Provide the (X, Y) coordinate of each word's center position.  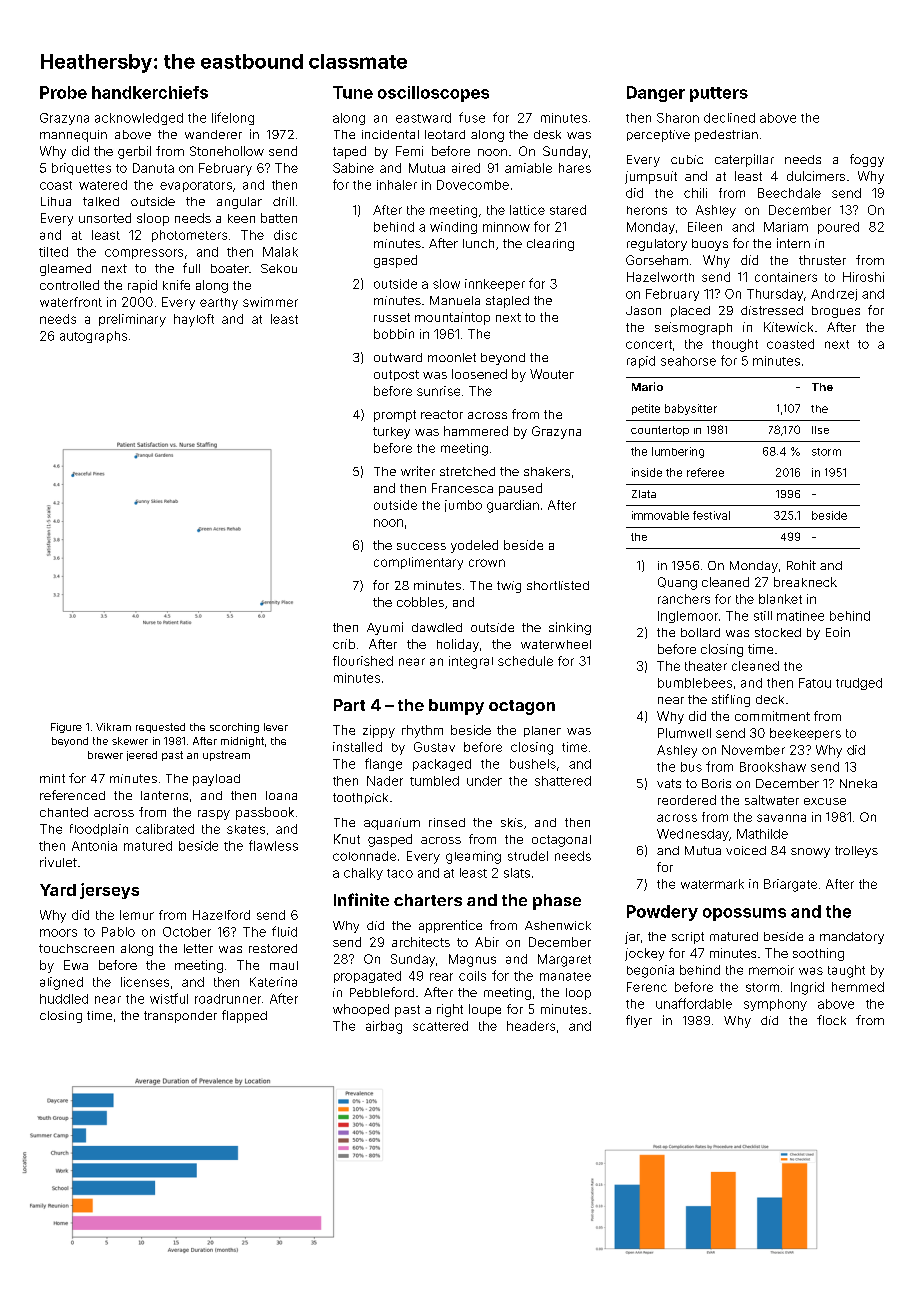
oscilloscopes (433, 94)
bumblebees (695, 683)
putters (719, 94)
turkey (391, 433)
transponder (180, 1017)
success (421, 546)
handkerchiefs (150, 92)
